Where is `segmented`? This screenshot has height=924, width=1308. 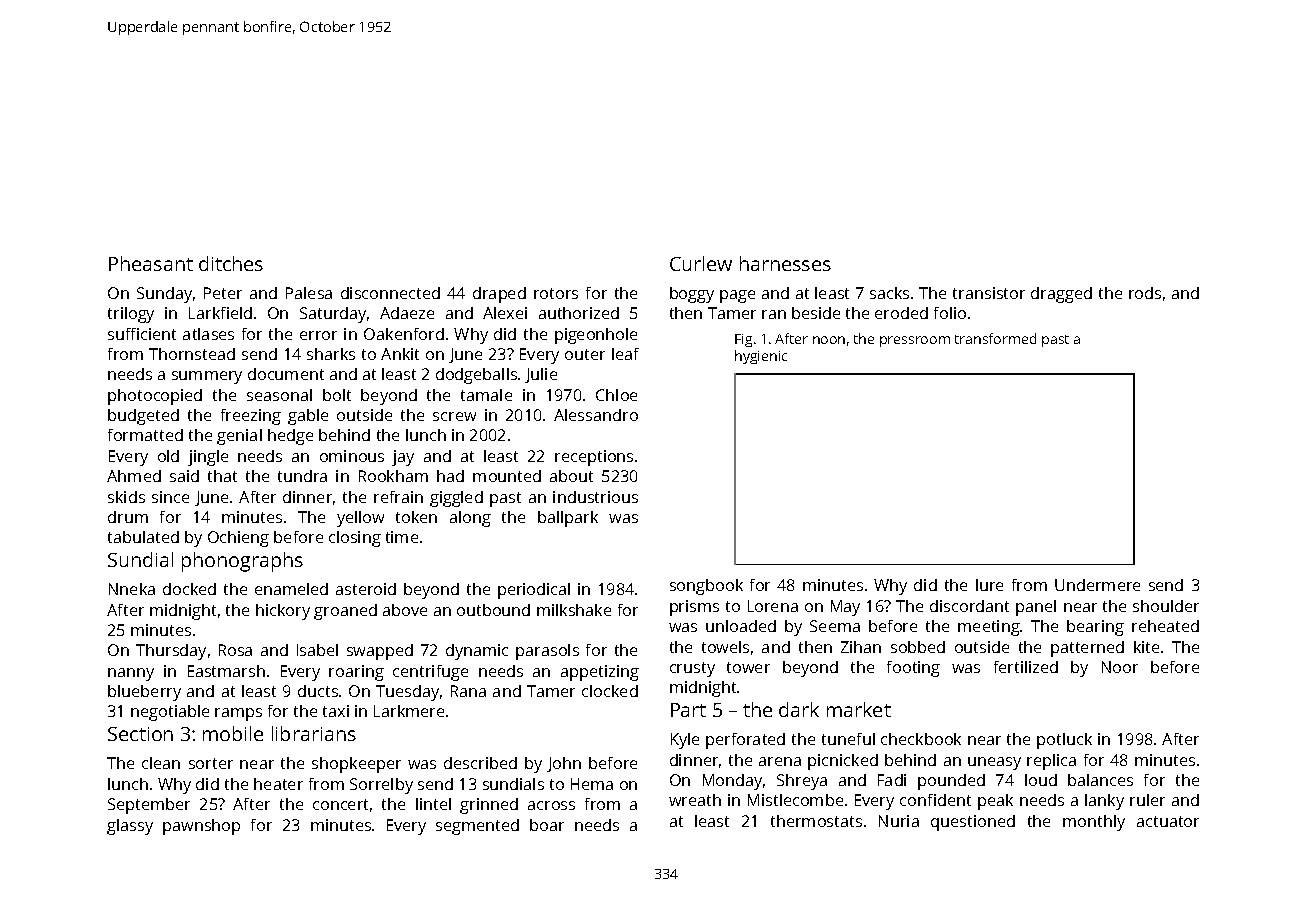
segmented is located at coordinates (477, 827).
